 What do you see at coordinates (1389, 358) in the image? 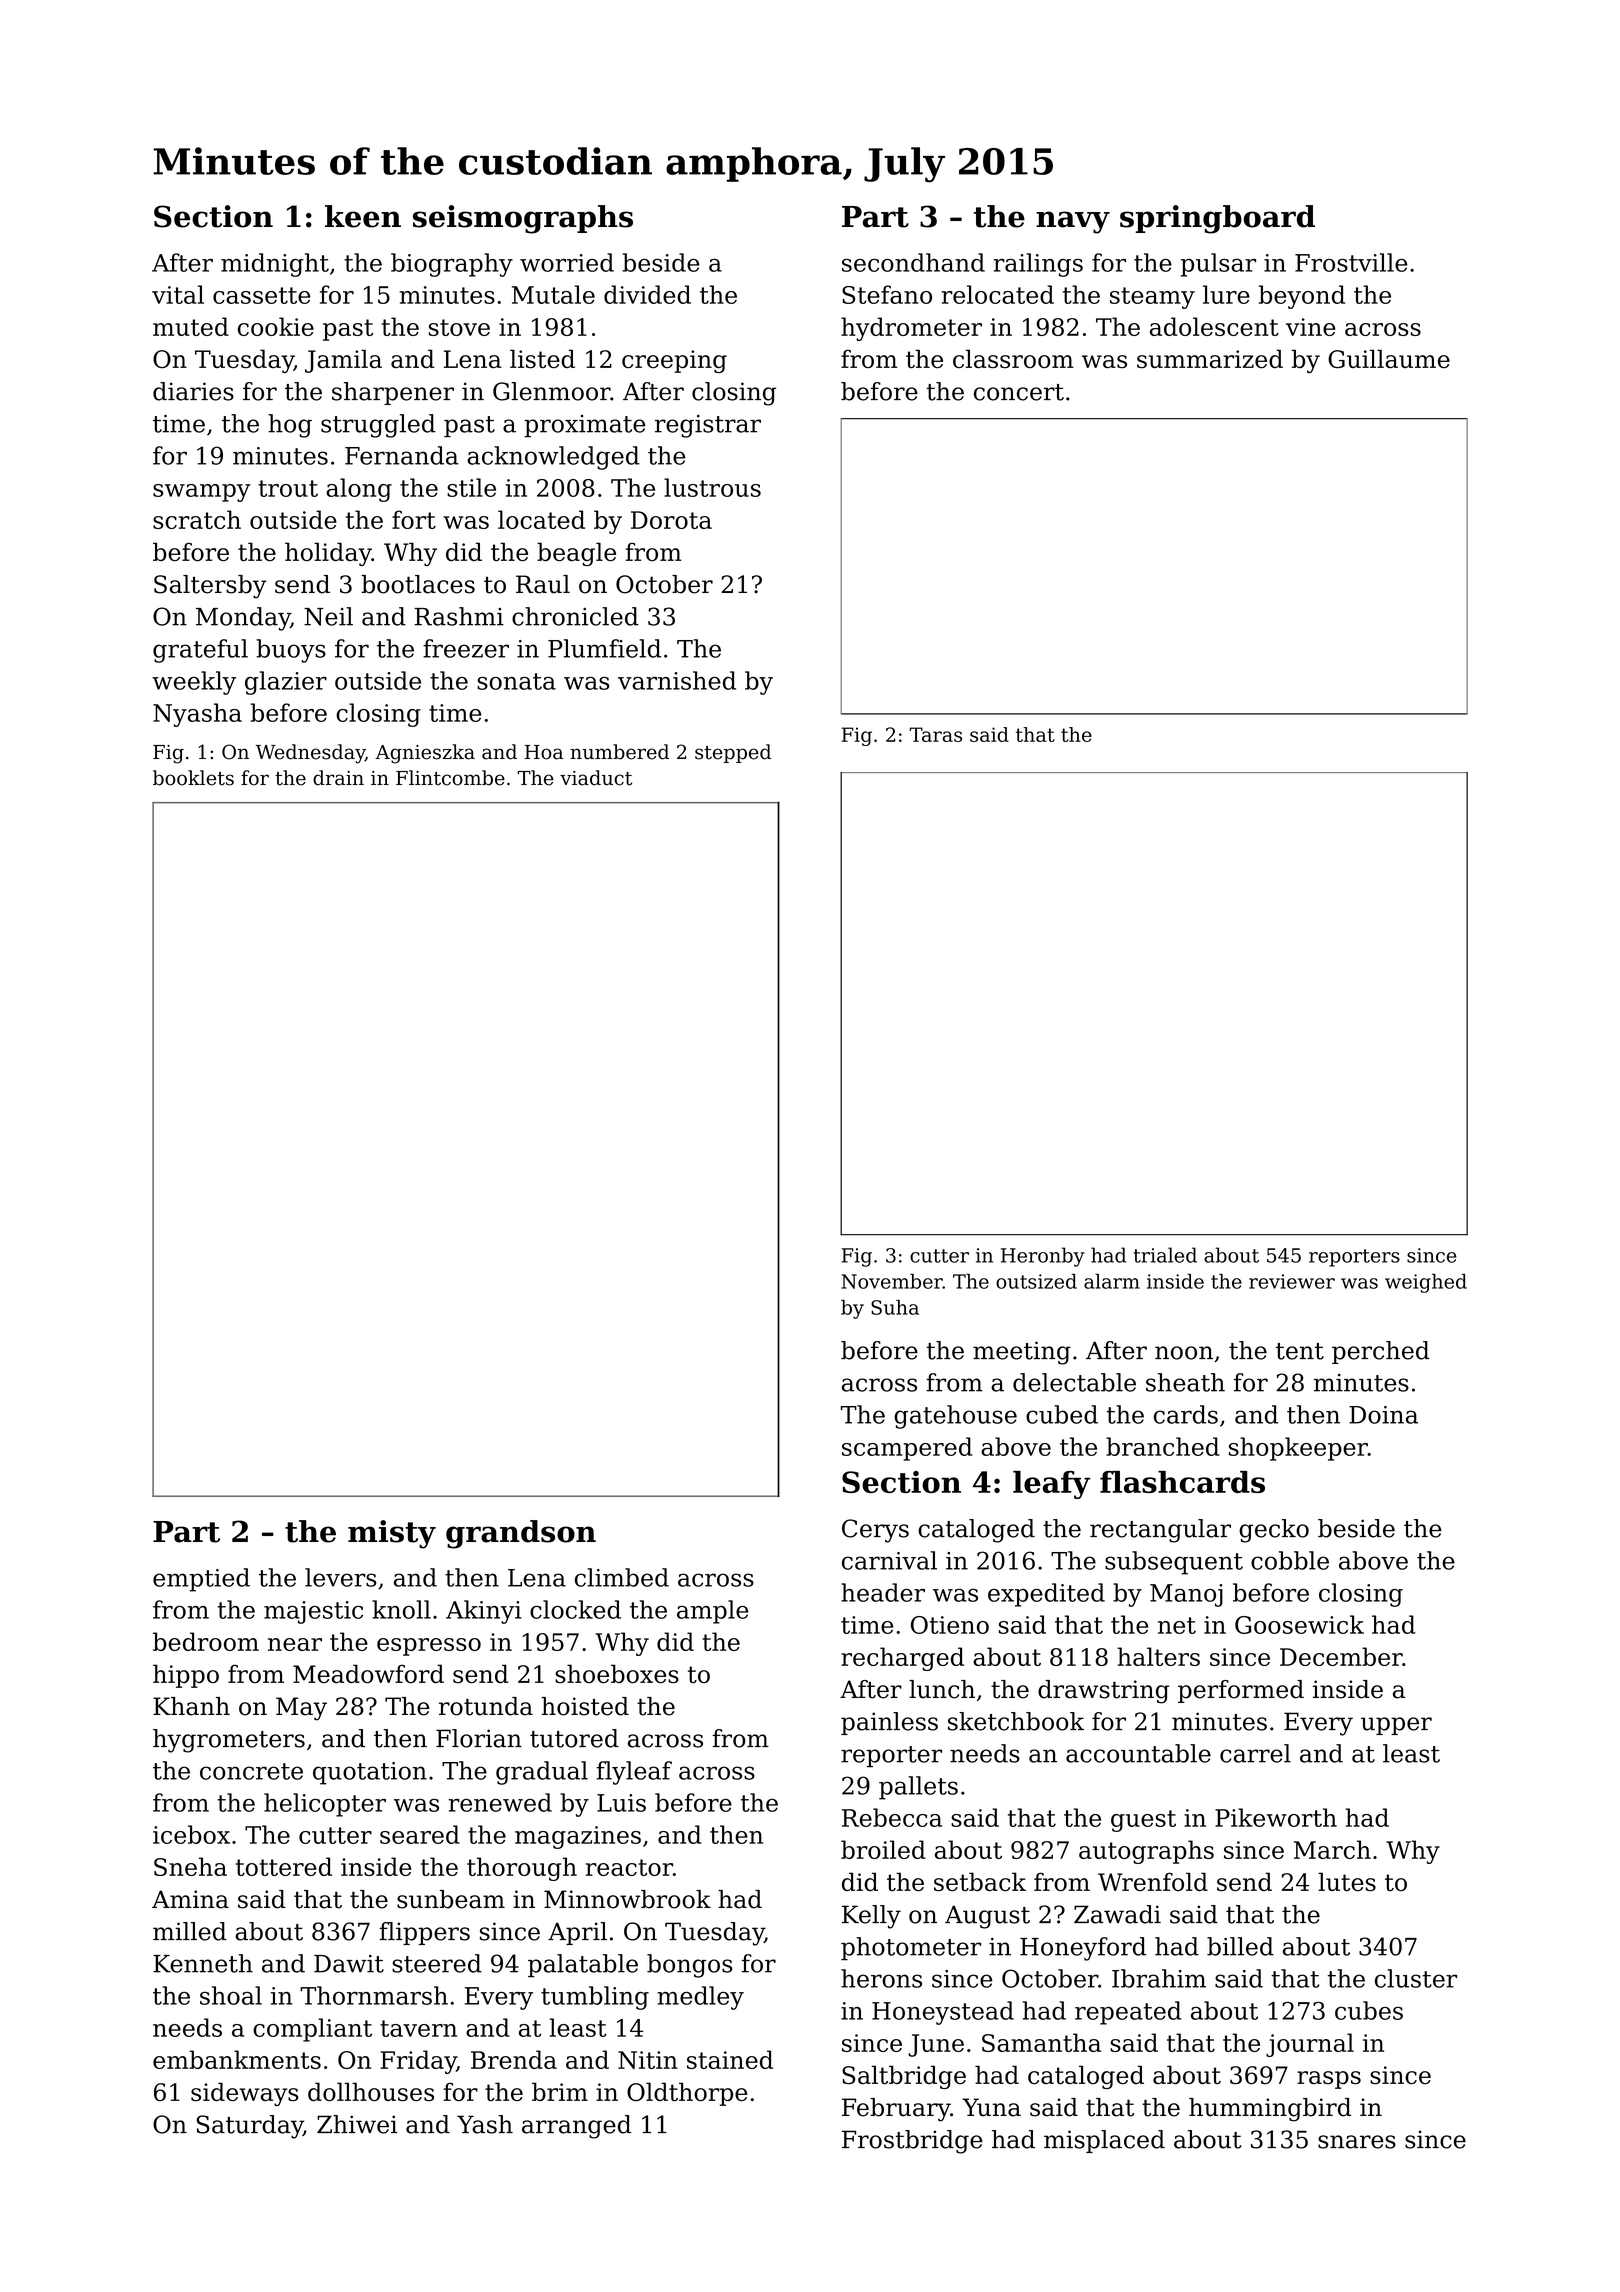
I see `Guillaume` at bounding box center [1389, 358].
